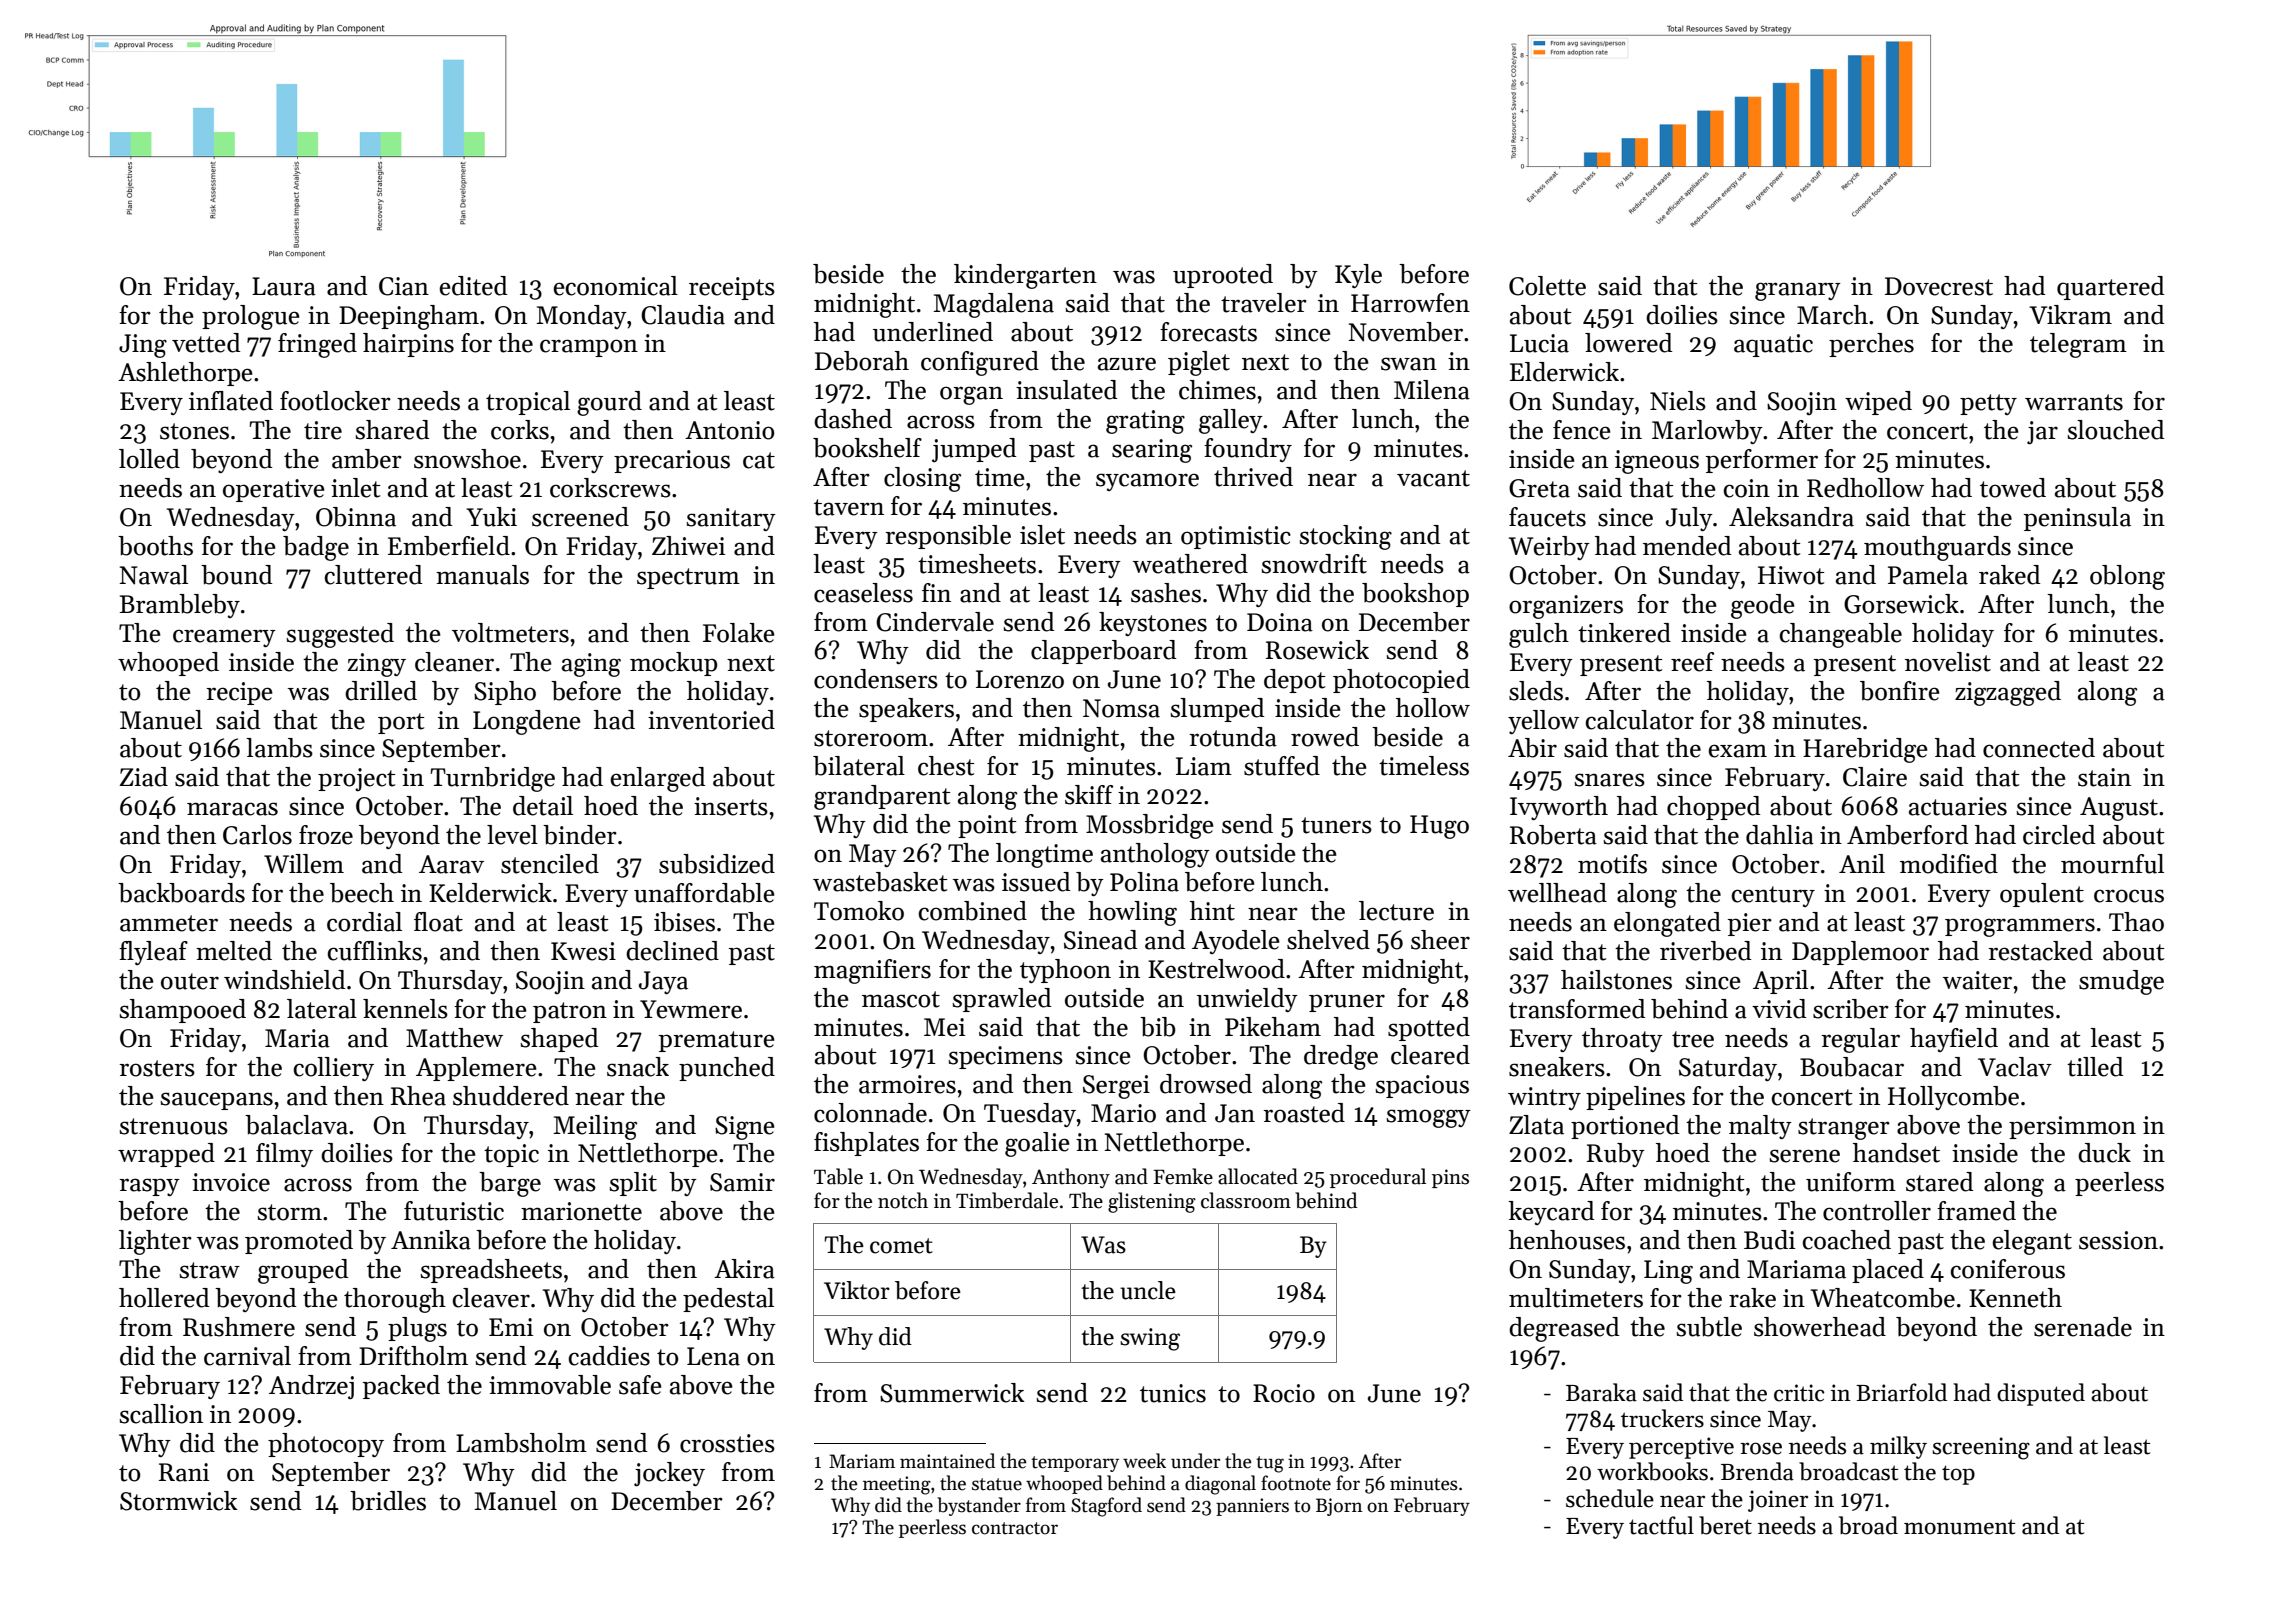 The width and height of the image is (2284, 1615). Describe the element at coordinates (284, 286) in the image. I see `Laura` at that location.
